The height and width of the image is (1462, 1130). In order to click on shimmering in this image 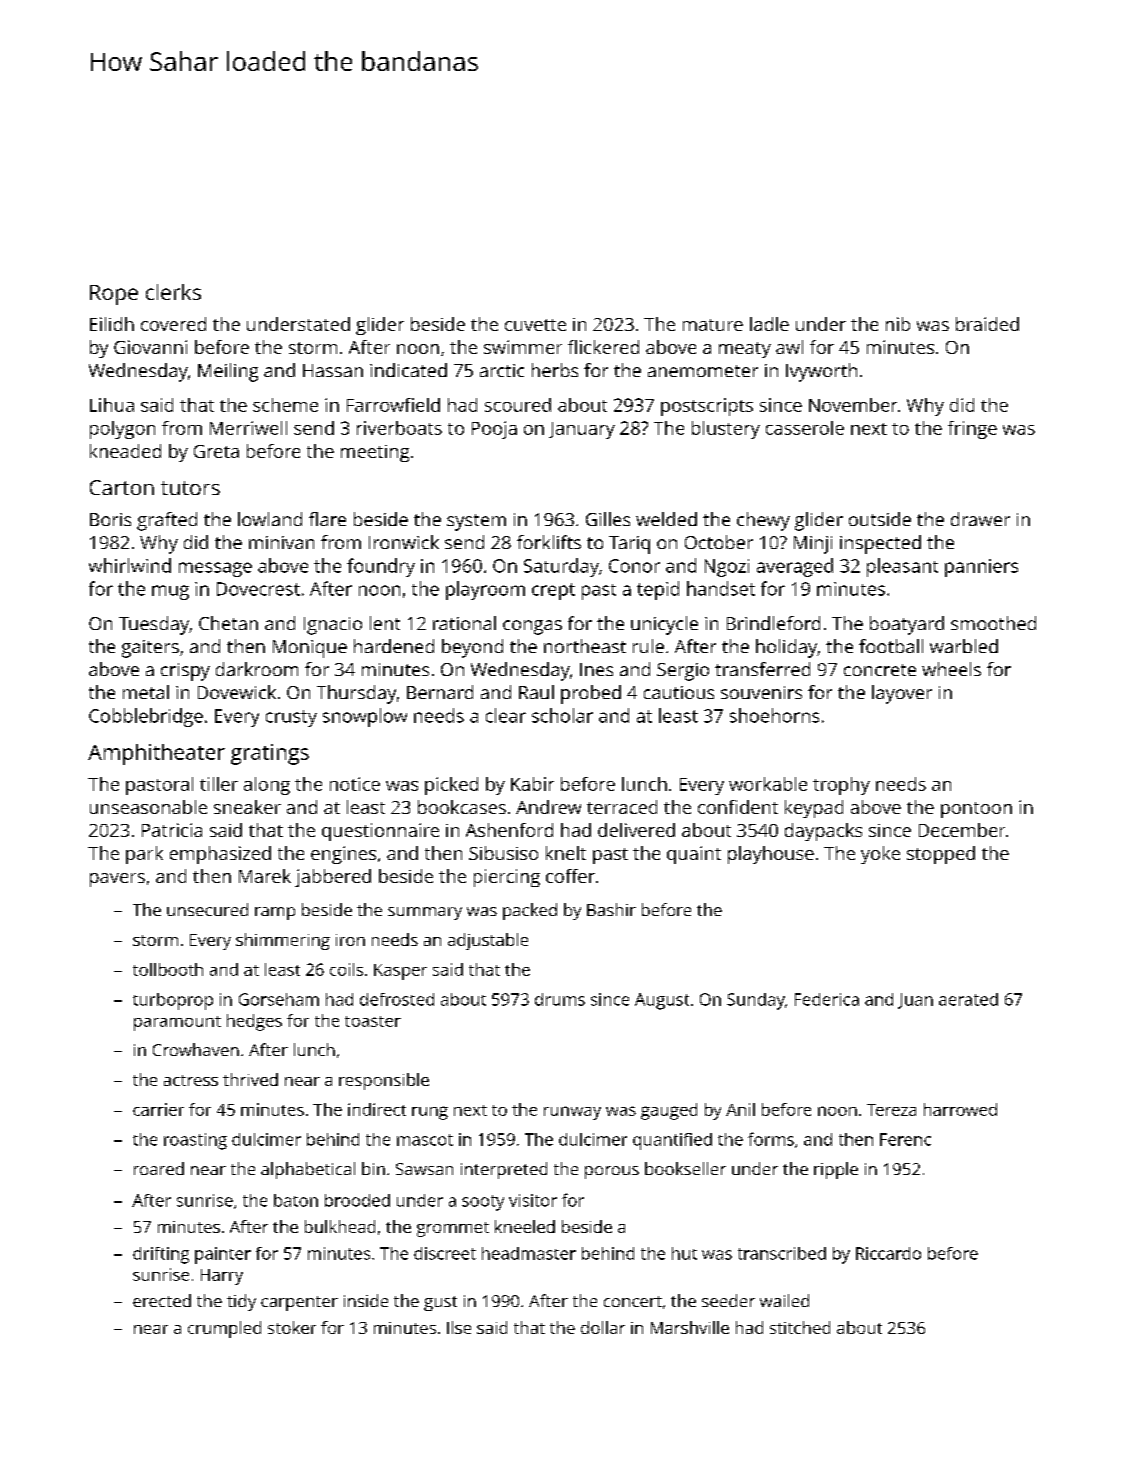, I will do `click(283, 941)`.
